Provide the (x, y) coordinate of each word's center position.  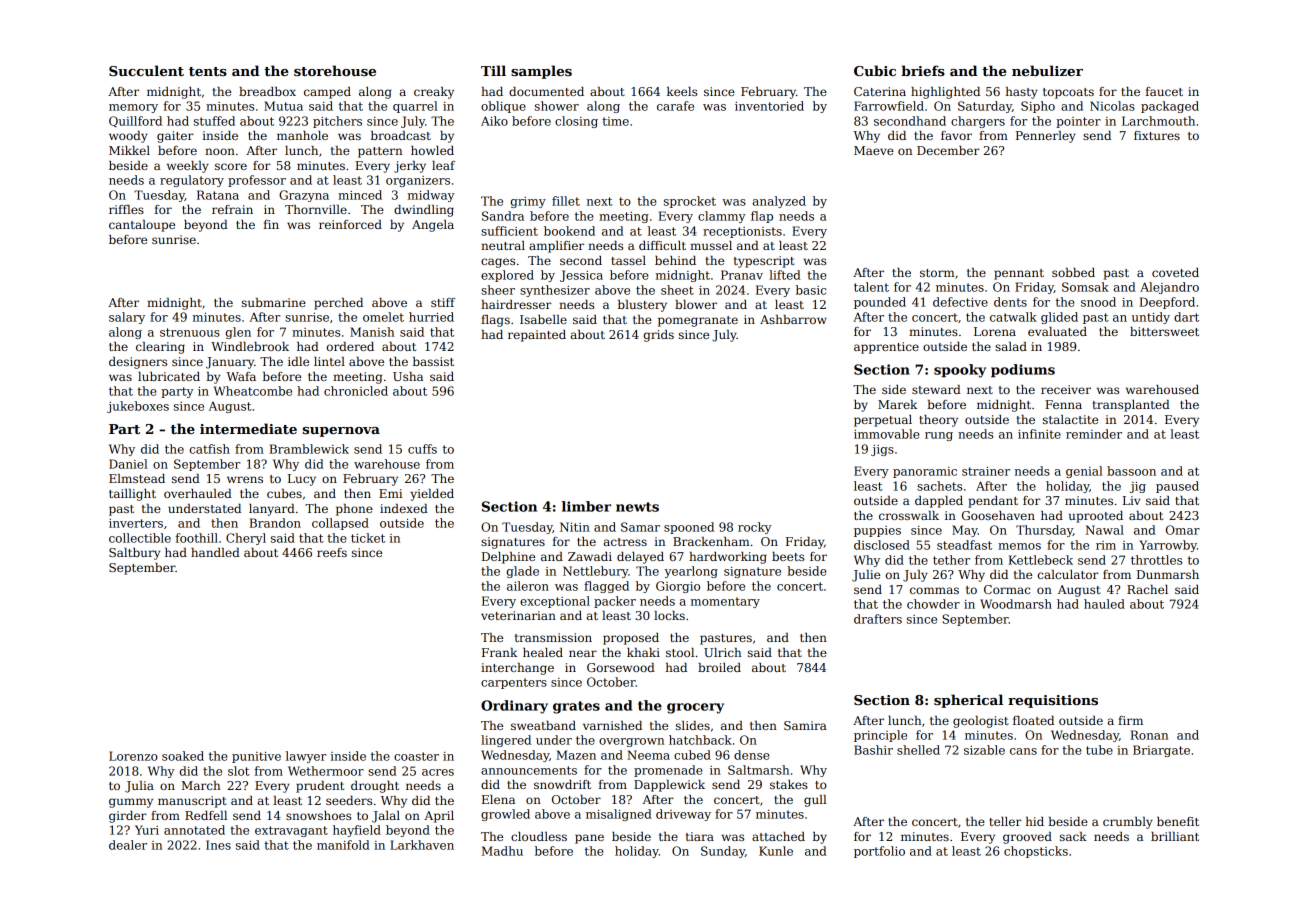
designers (138, 363)
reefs (332, 552)
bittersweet (1164, 331)
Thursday (1044, 531)
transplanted (1131, 406)
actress (625, 542)
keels (682, 91)
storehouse (335, 70)
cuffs (422, 449)
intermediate (248, 428)
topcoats (1068, 93)
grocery (695, 708)
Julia (139, 787)
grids (659, 336)
